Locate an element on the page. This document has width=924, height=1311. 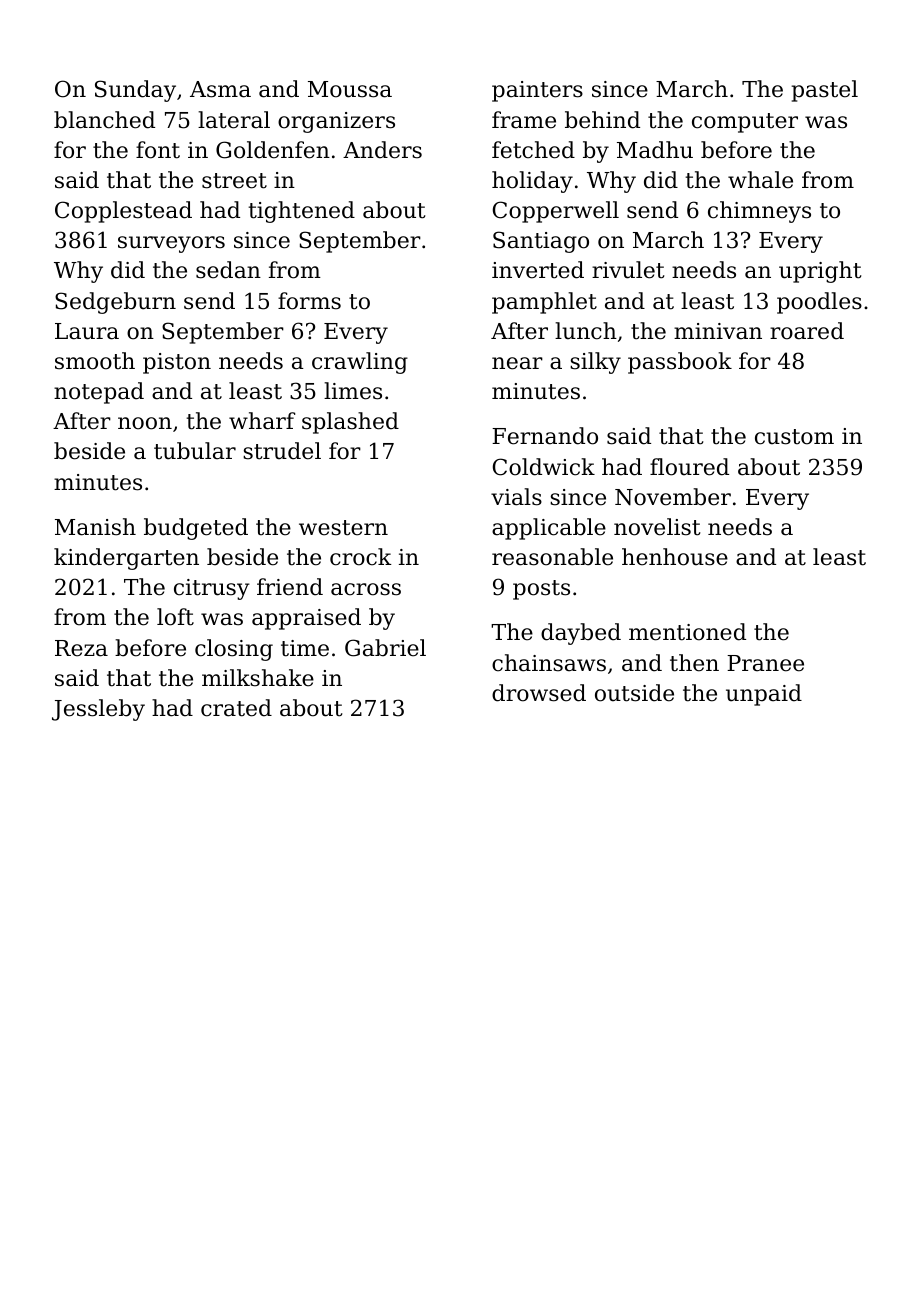
pastel is located at coordinates (824, 91).
